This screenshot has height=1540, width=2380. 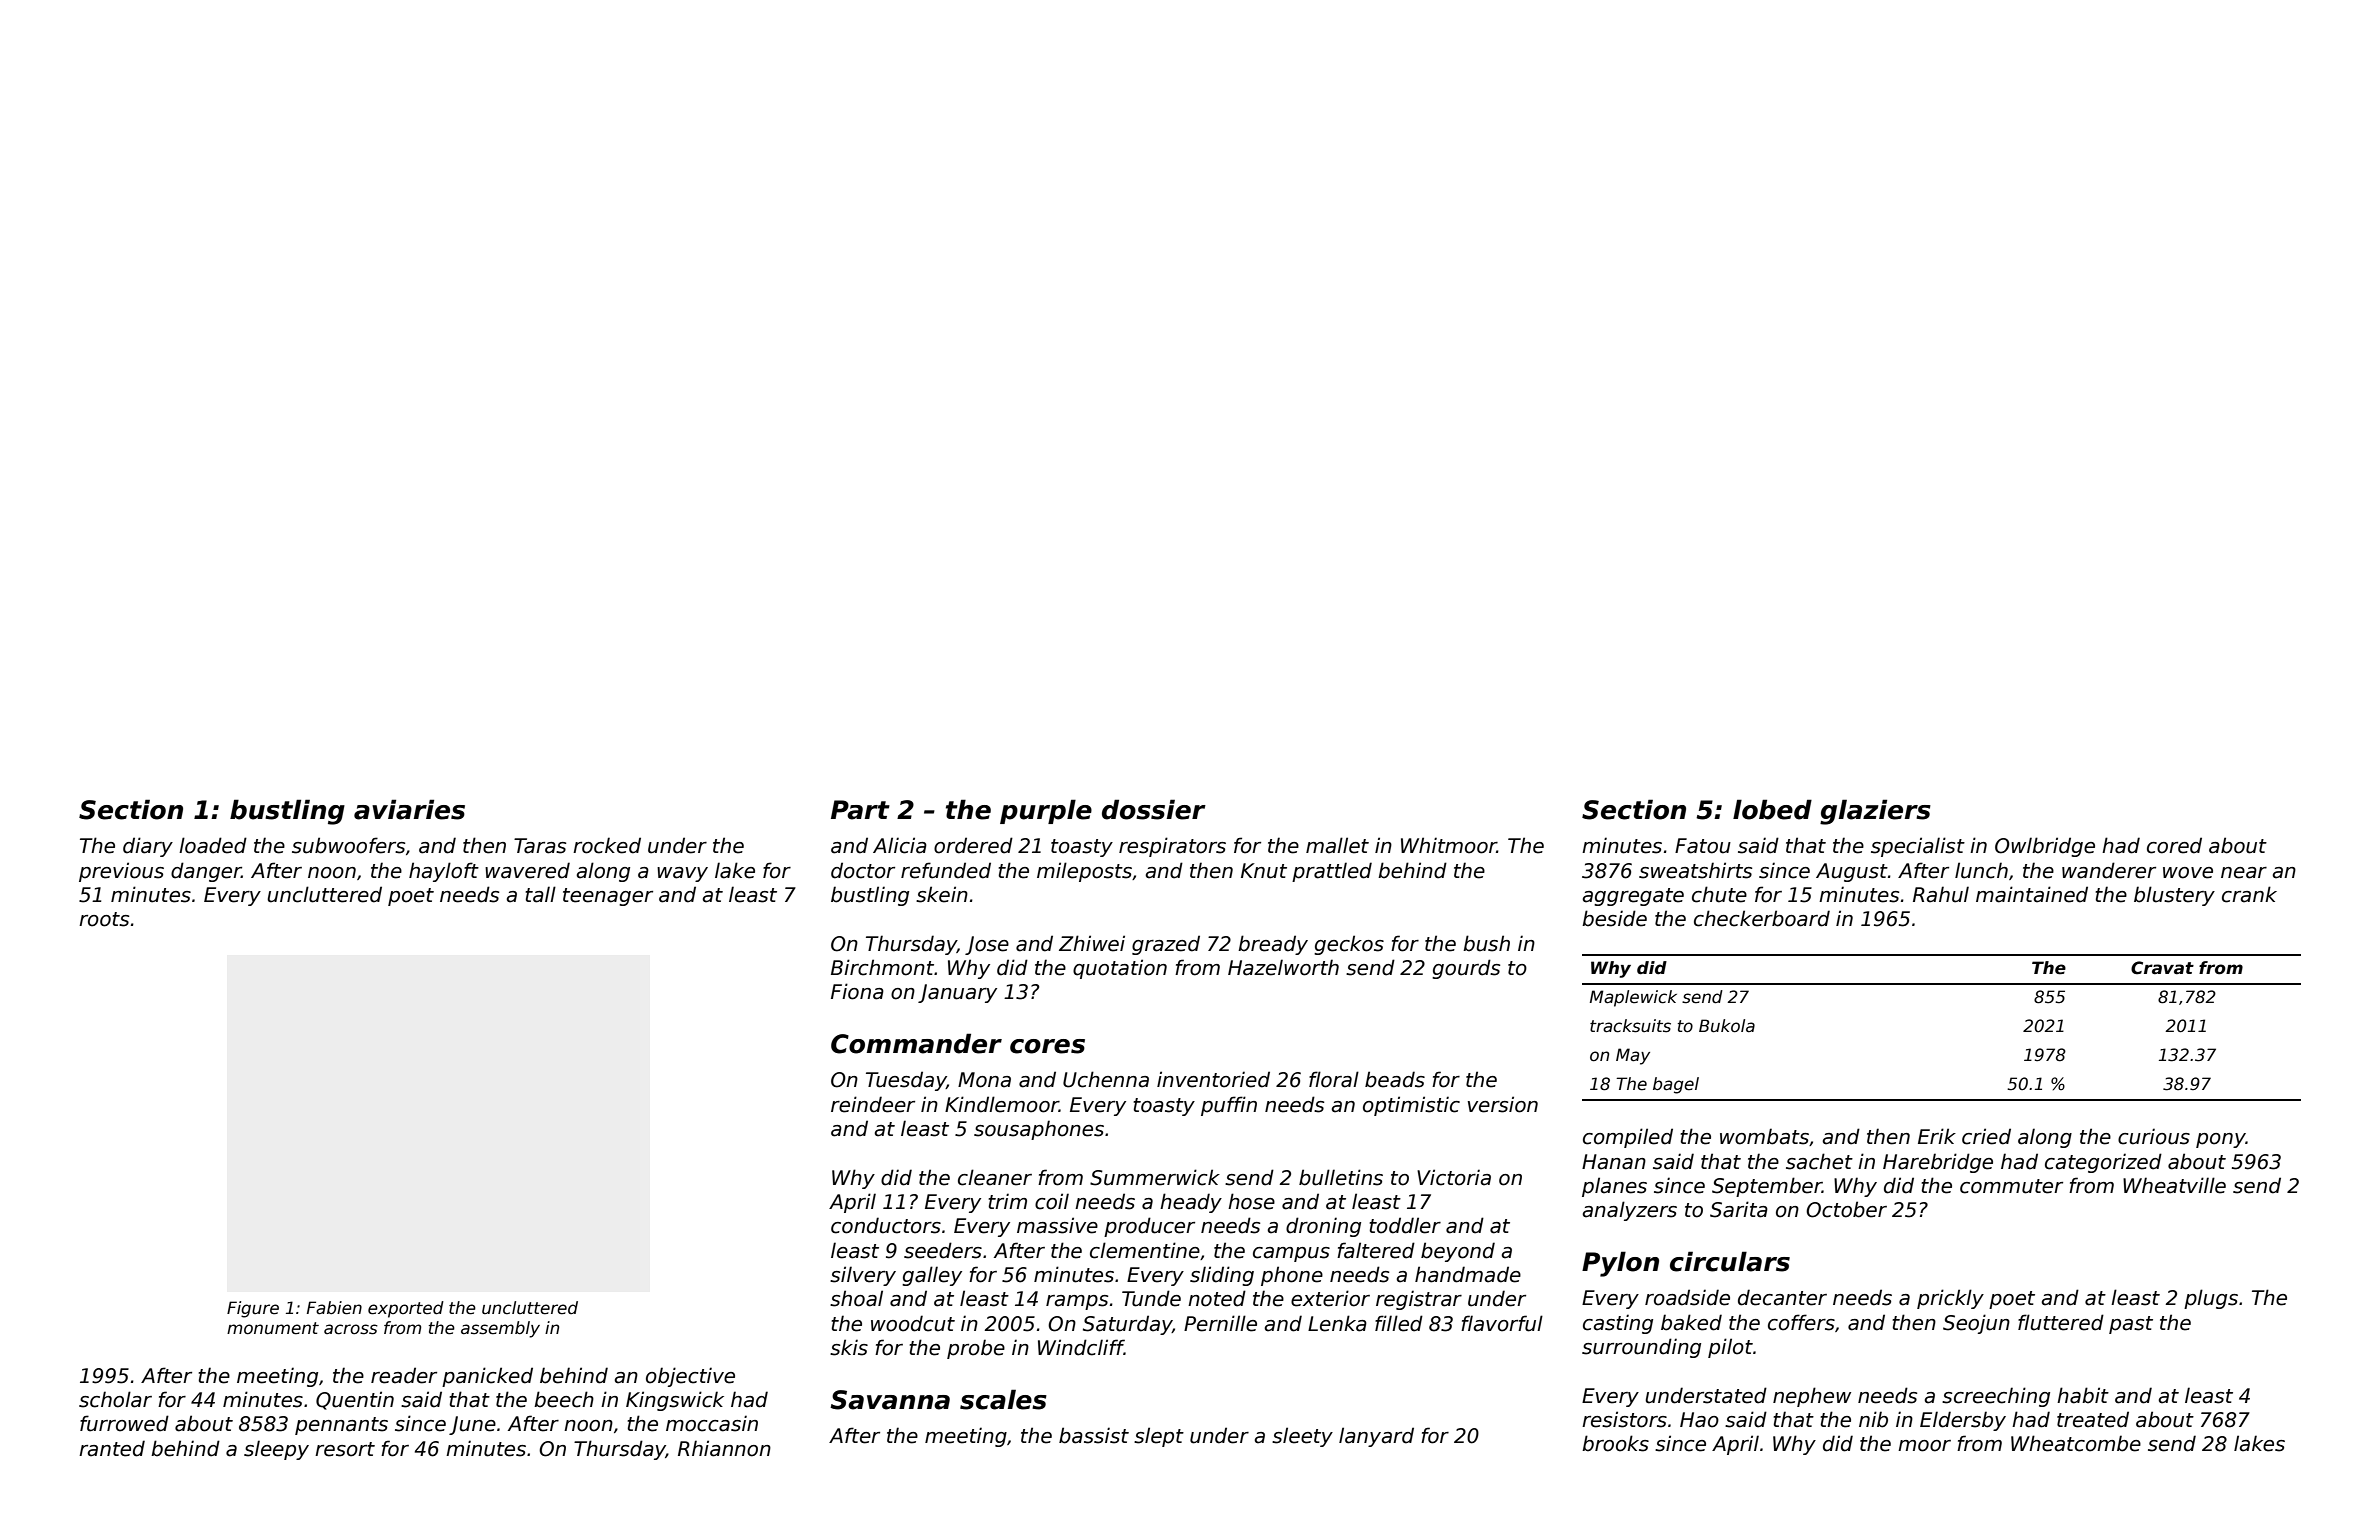 I want to click on glaziers, so click(x=1875, y=812).
